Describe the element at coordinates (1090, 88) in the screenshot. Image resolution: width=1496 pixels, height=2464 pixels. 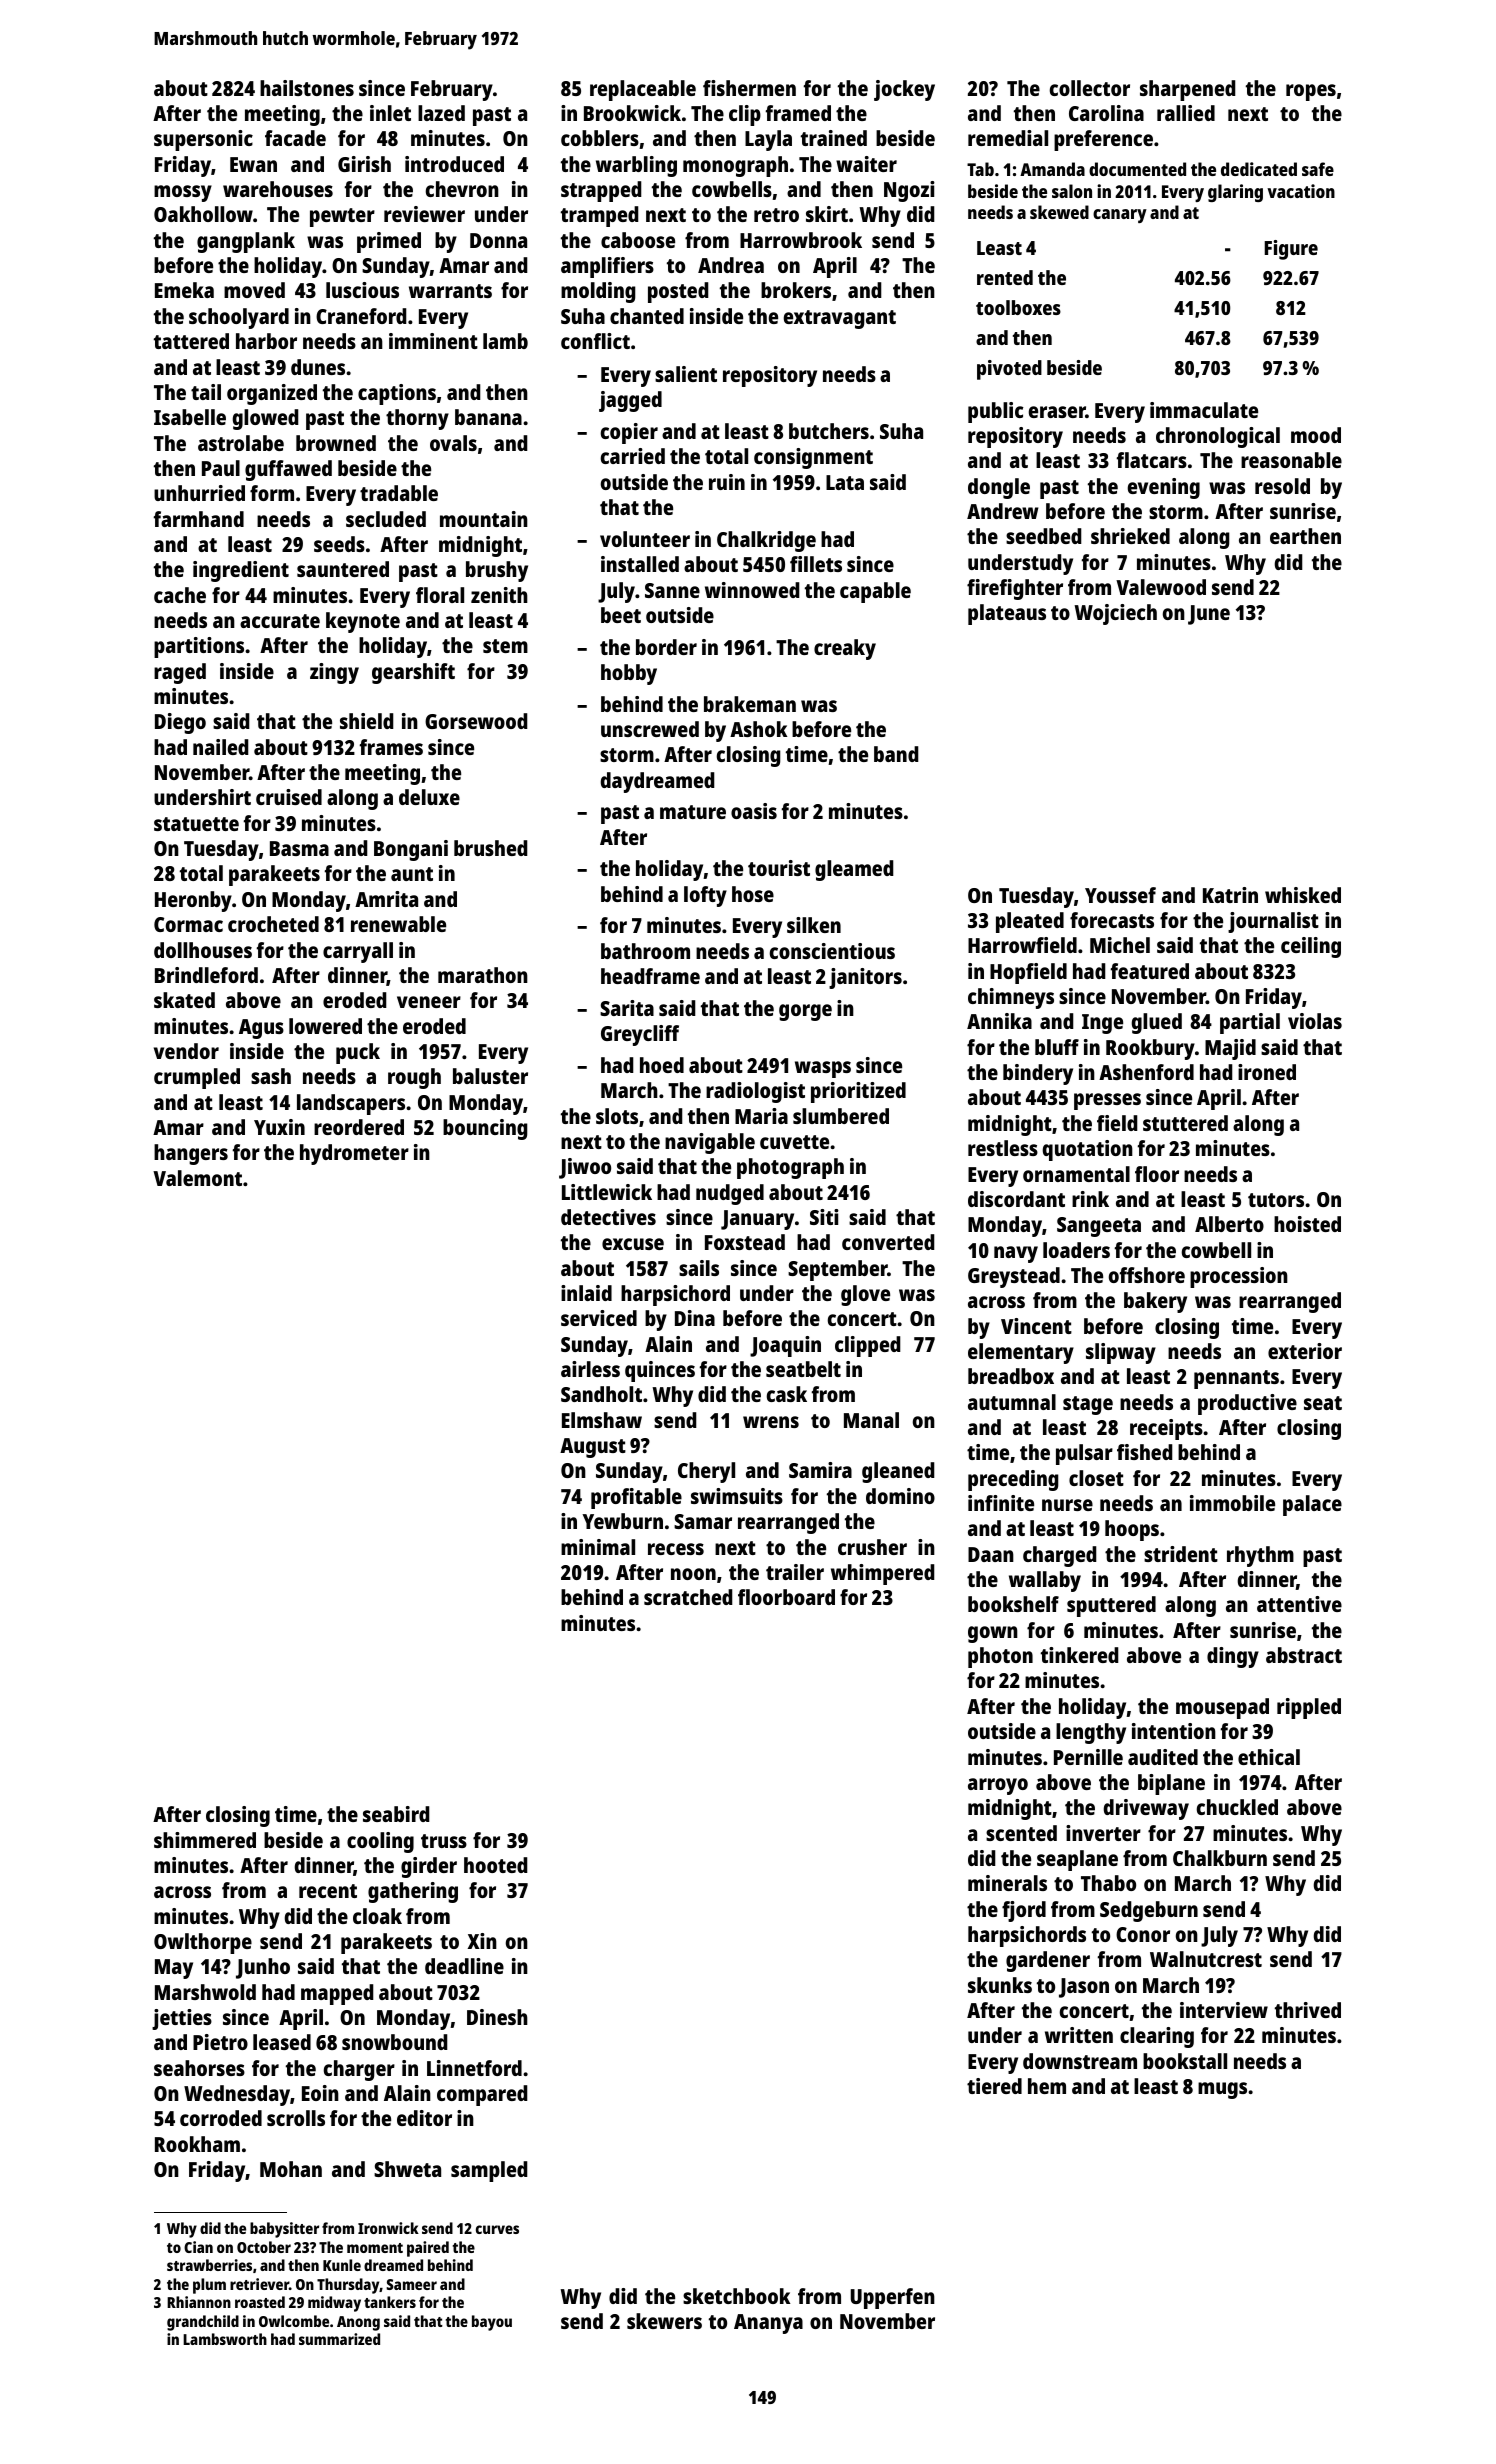
I see `collector` at that location.
